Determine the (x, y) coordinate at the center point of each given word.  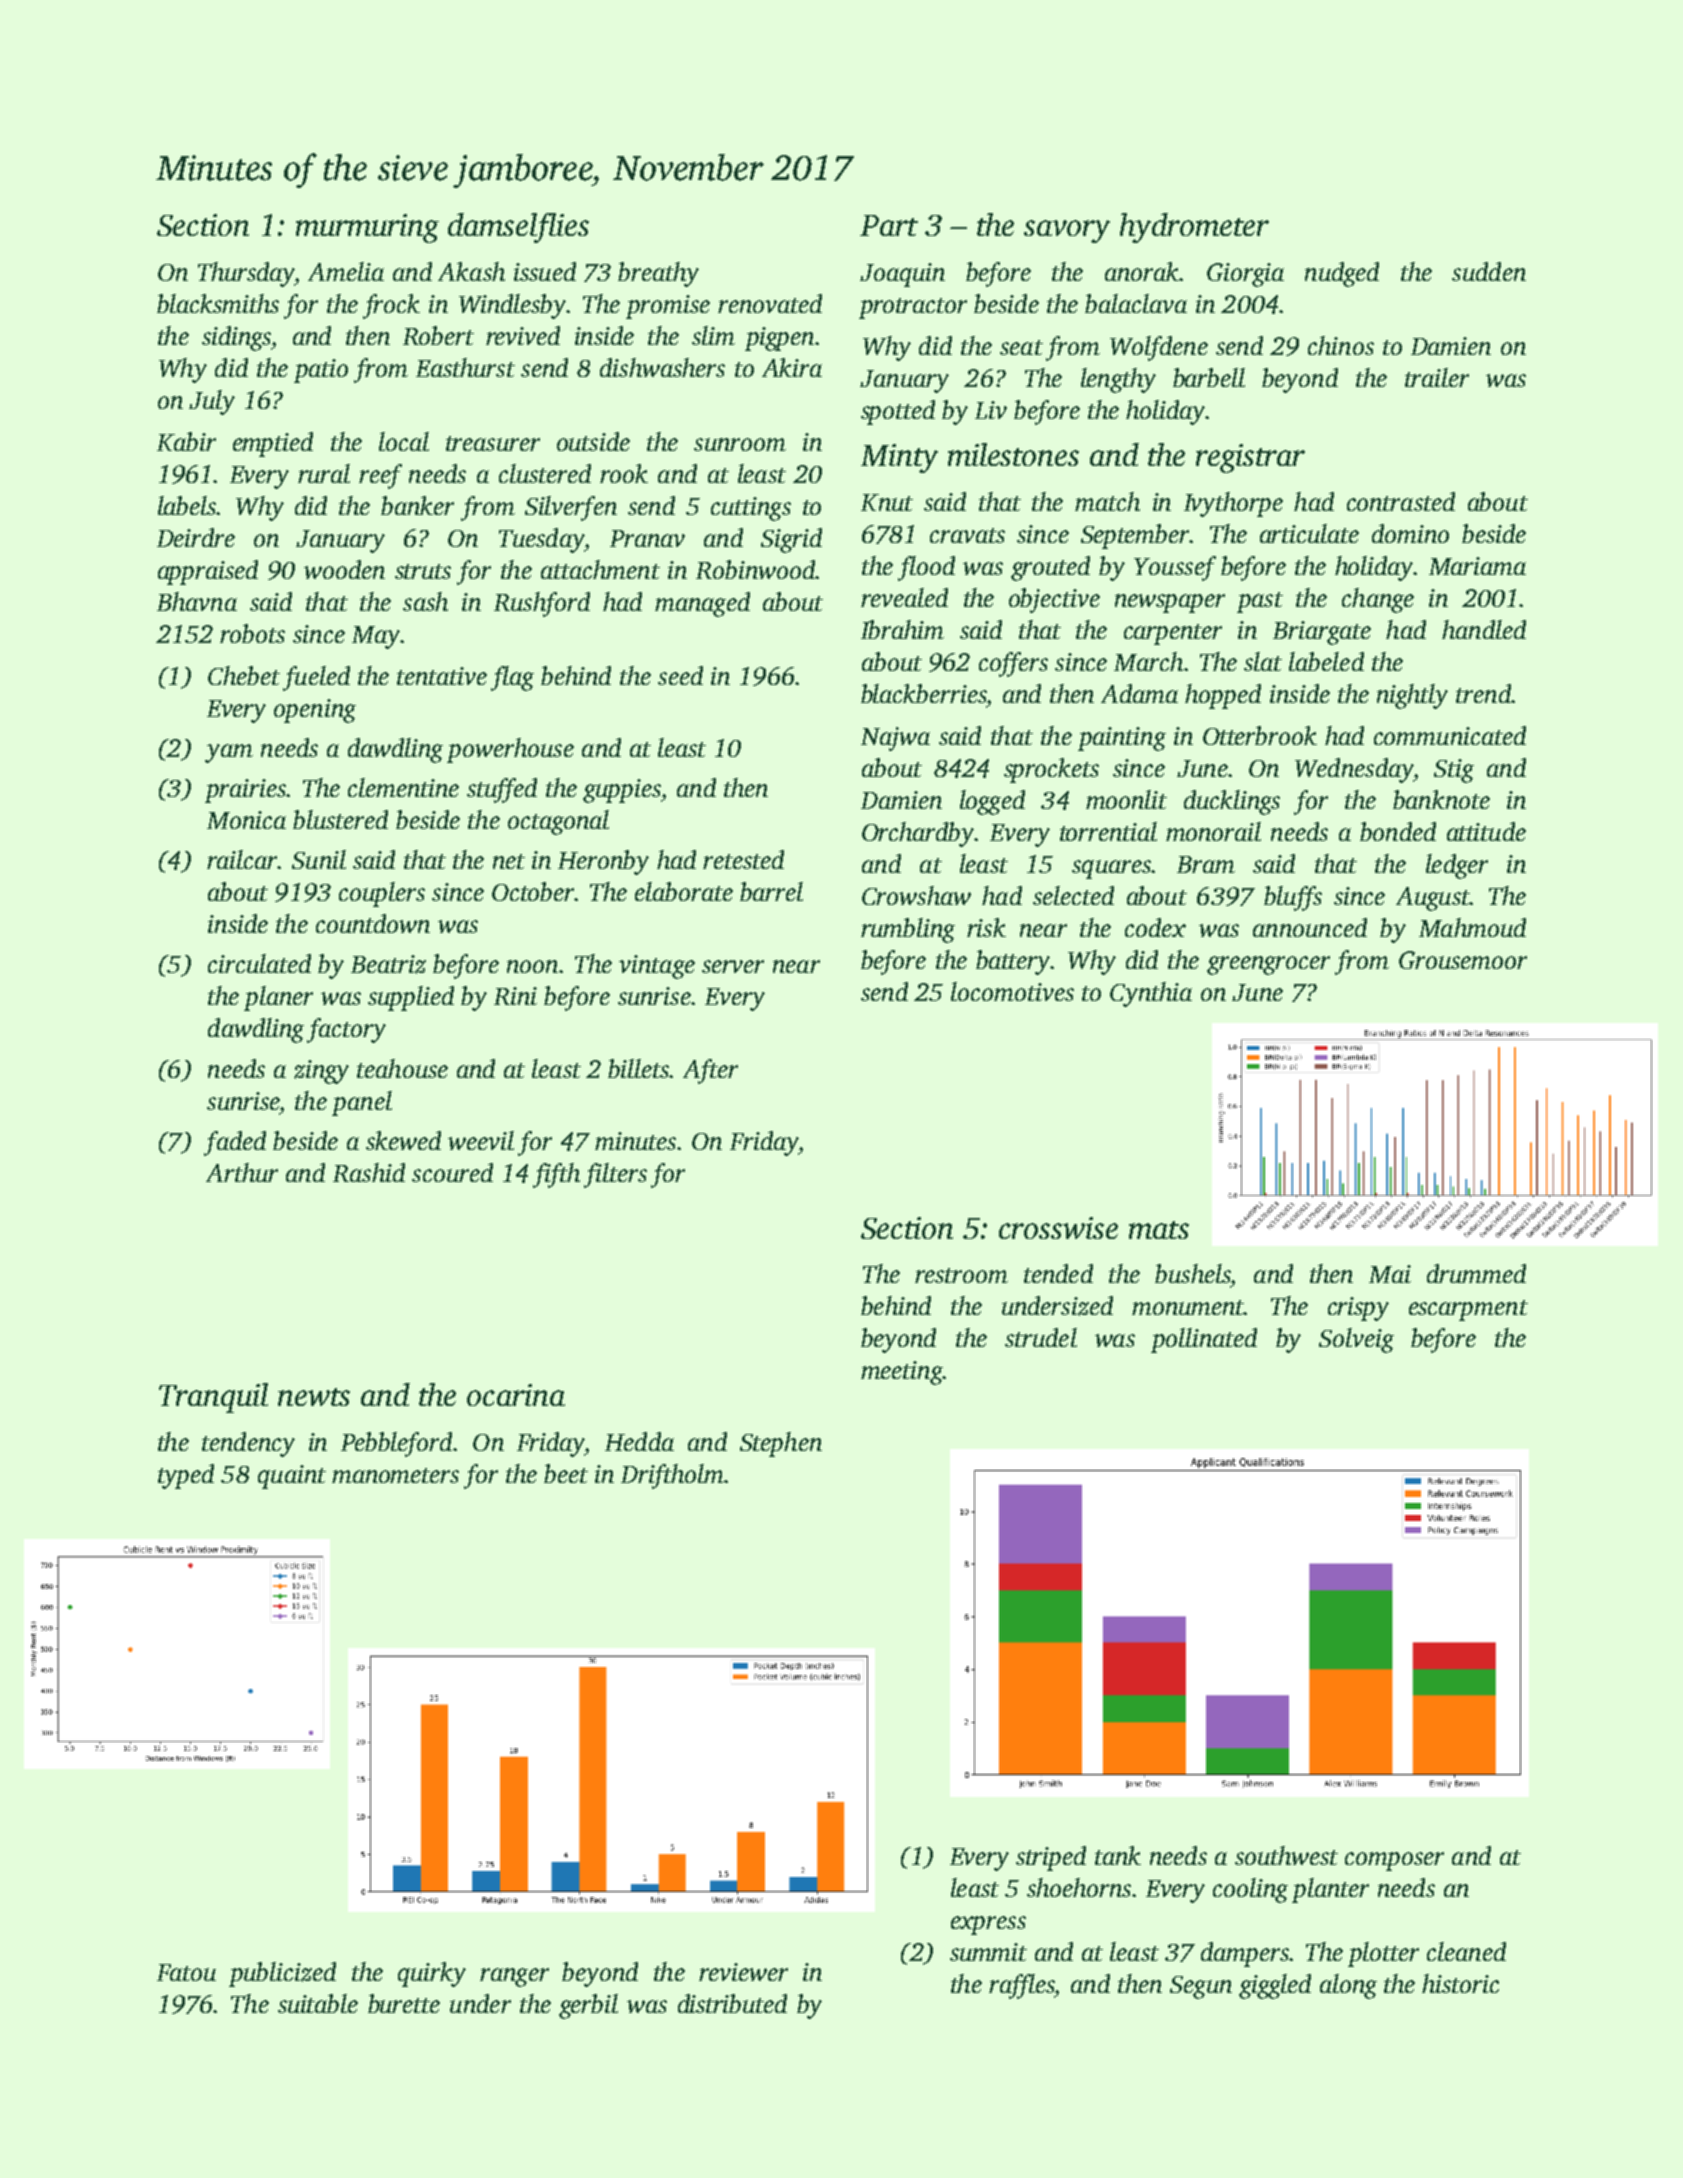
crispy (1358, 1309)
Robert (438, 335)
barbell (1209, 377)
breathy (658, 274)
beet (566, 1473)
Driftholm (672, 1476)
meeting (902, 1373)
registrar (1250, 458)
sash (425, 601)
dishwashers (662, 367)
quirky (432, 1974)
